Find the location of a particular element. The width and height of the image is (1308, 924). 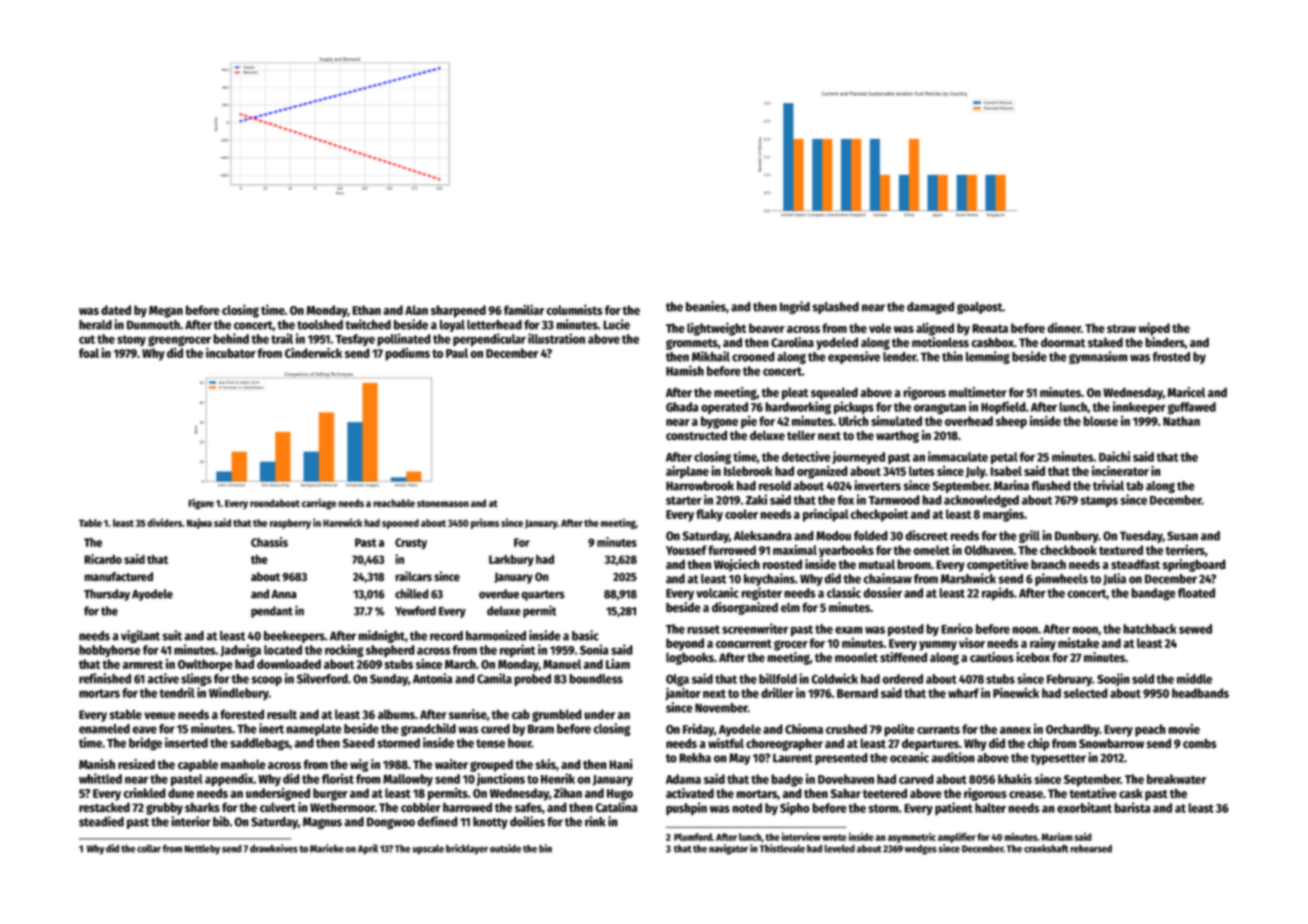

Susan is located at coordinates (1182, 536).
